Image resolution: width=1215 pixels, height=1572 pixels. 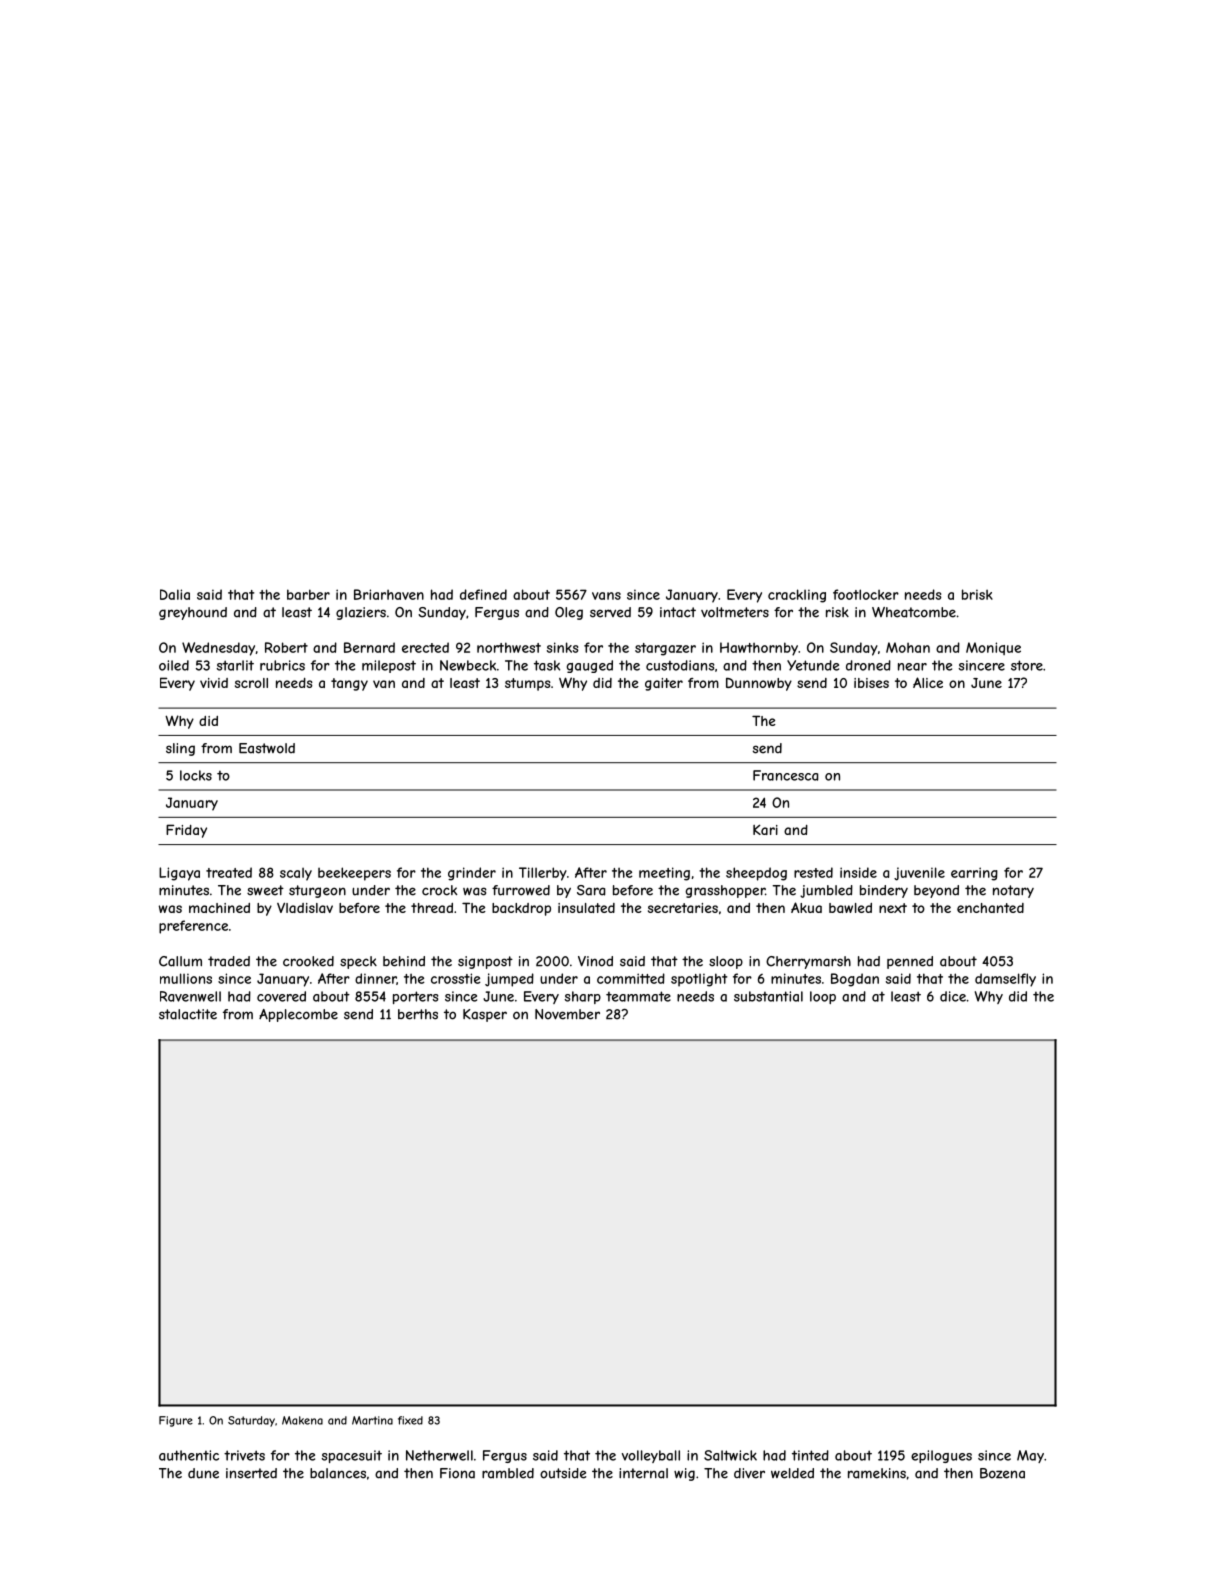 What do you see at coordinates (298, 1015) in the screenshot?
I see `Applecombe` at bounding box center [298, 1015].
